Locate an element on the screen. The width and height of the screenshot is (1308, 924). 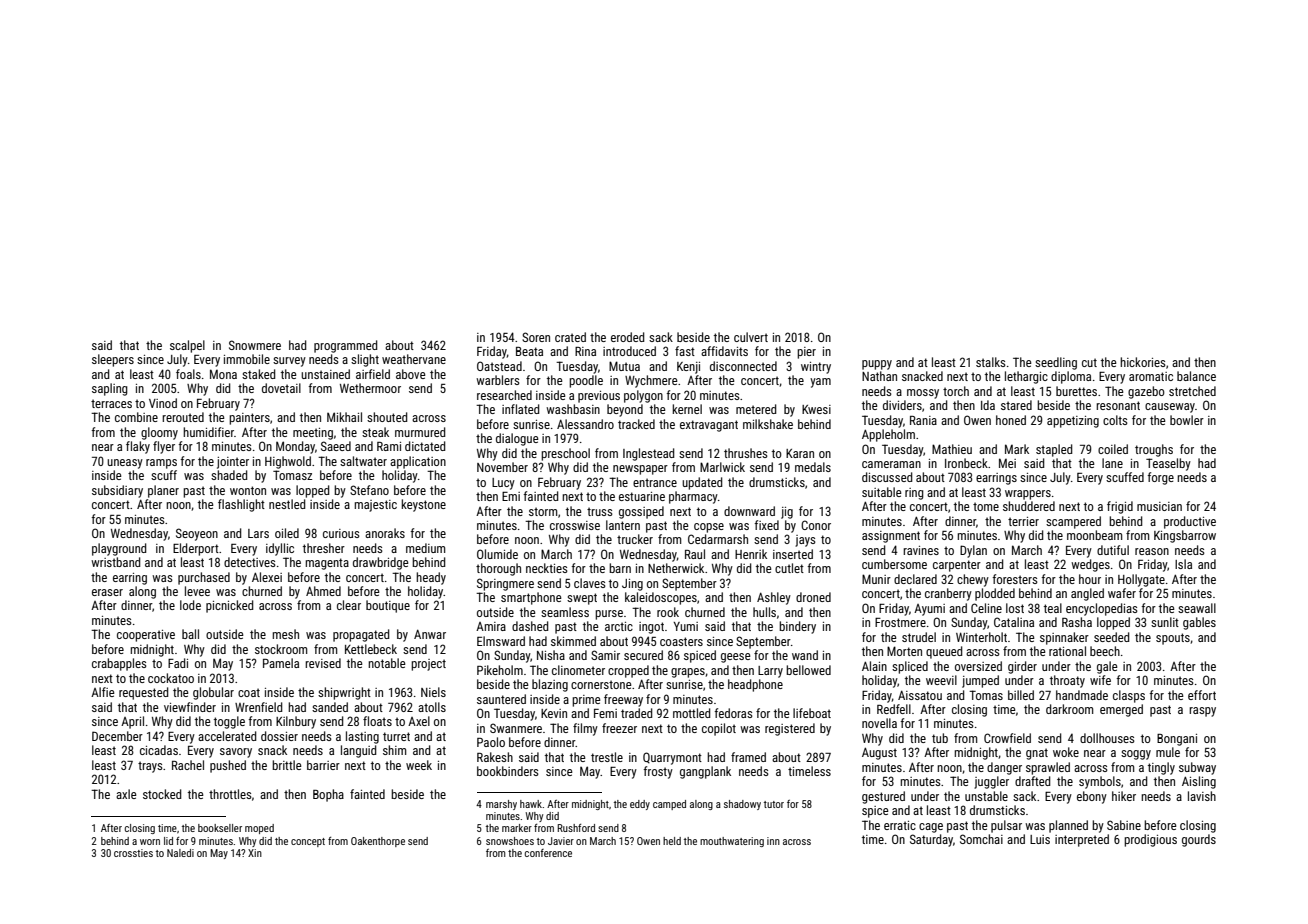
stretched is located at coordinates (1192, 391).
